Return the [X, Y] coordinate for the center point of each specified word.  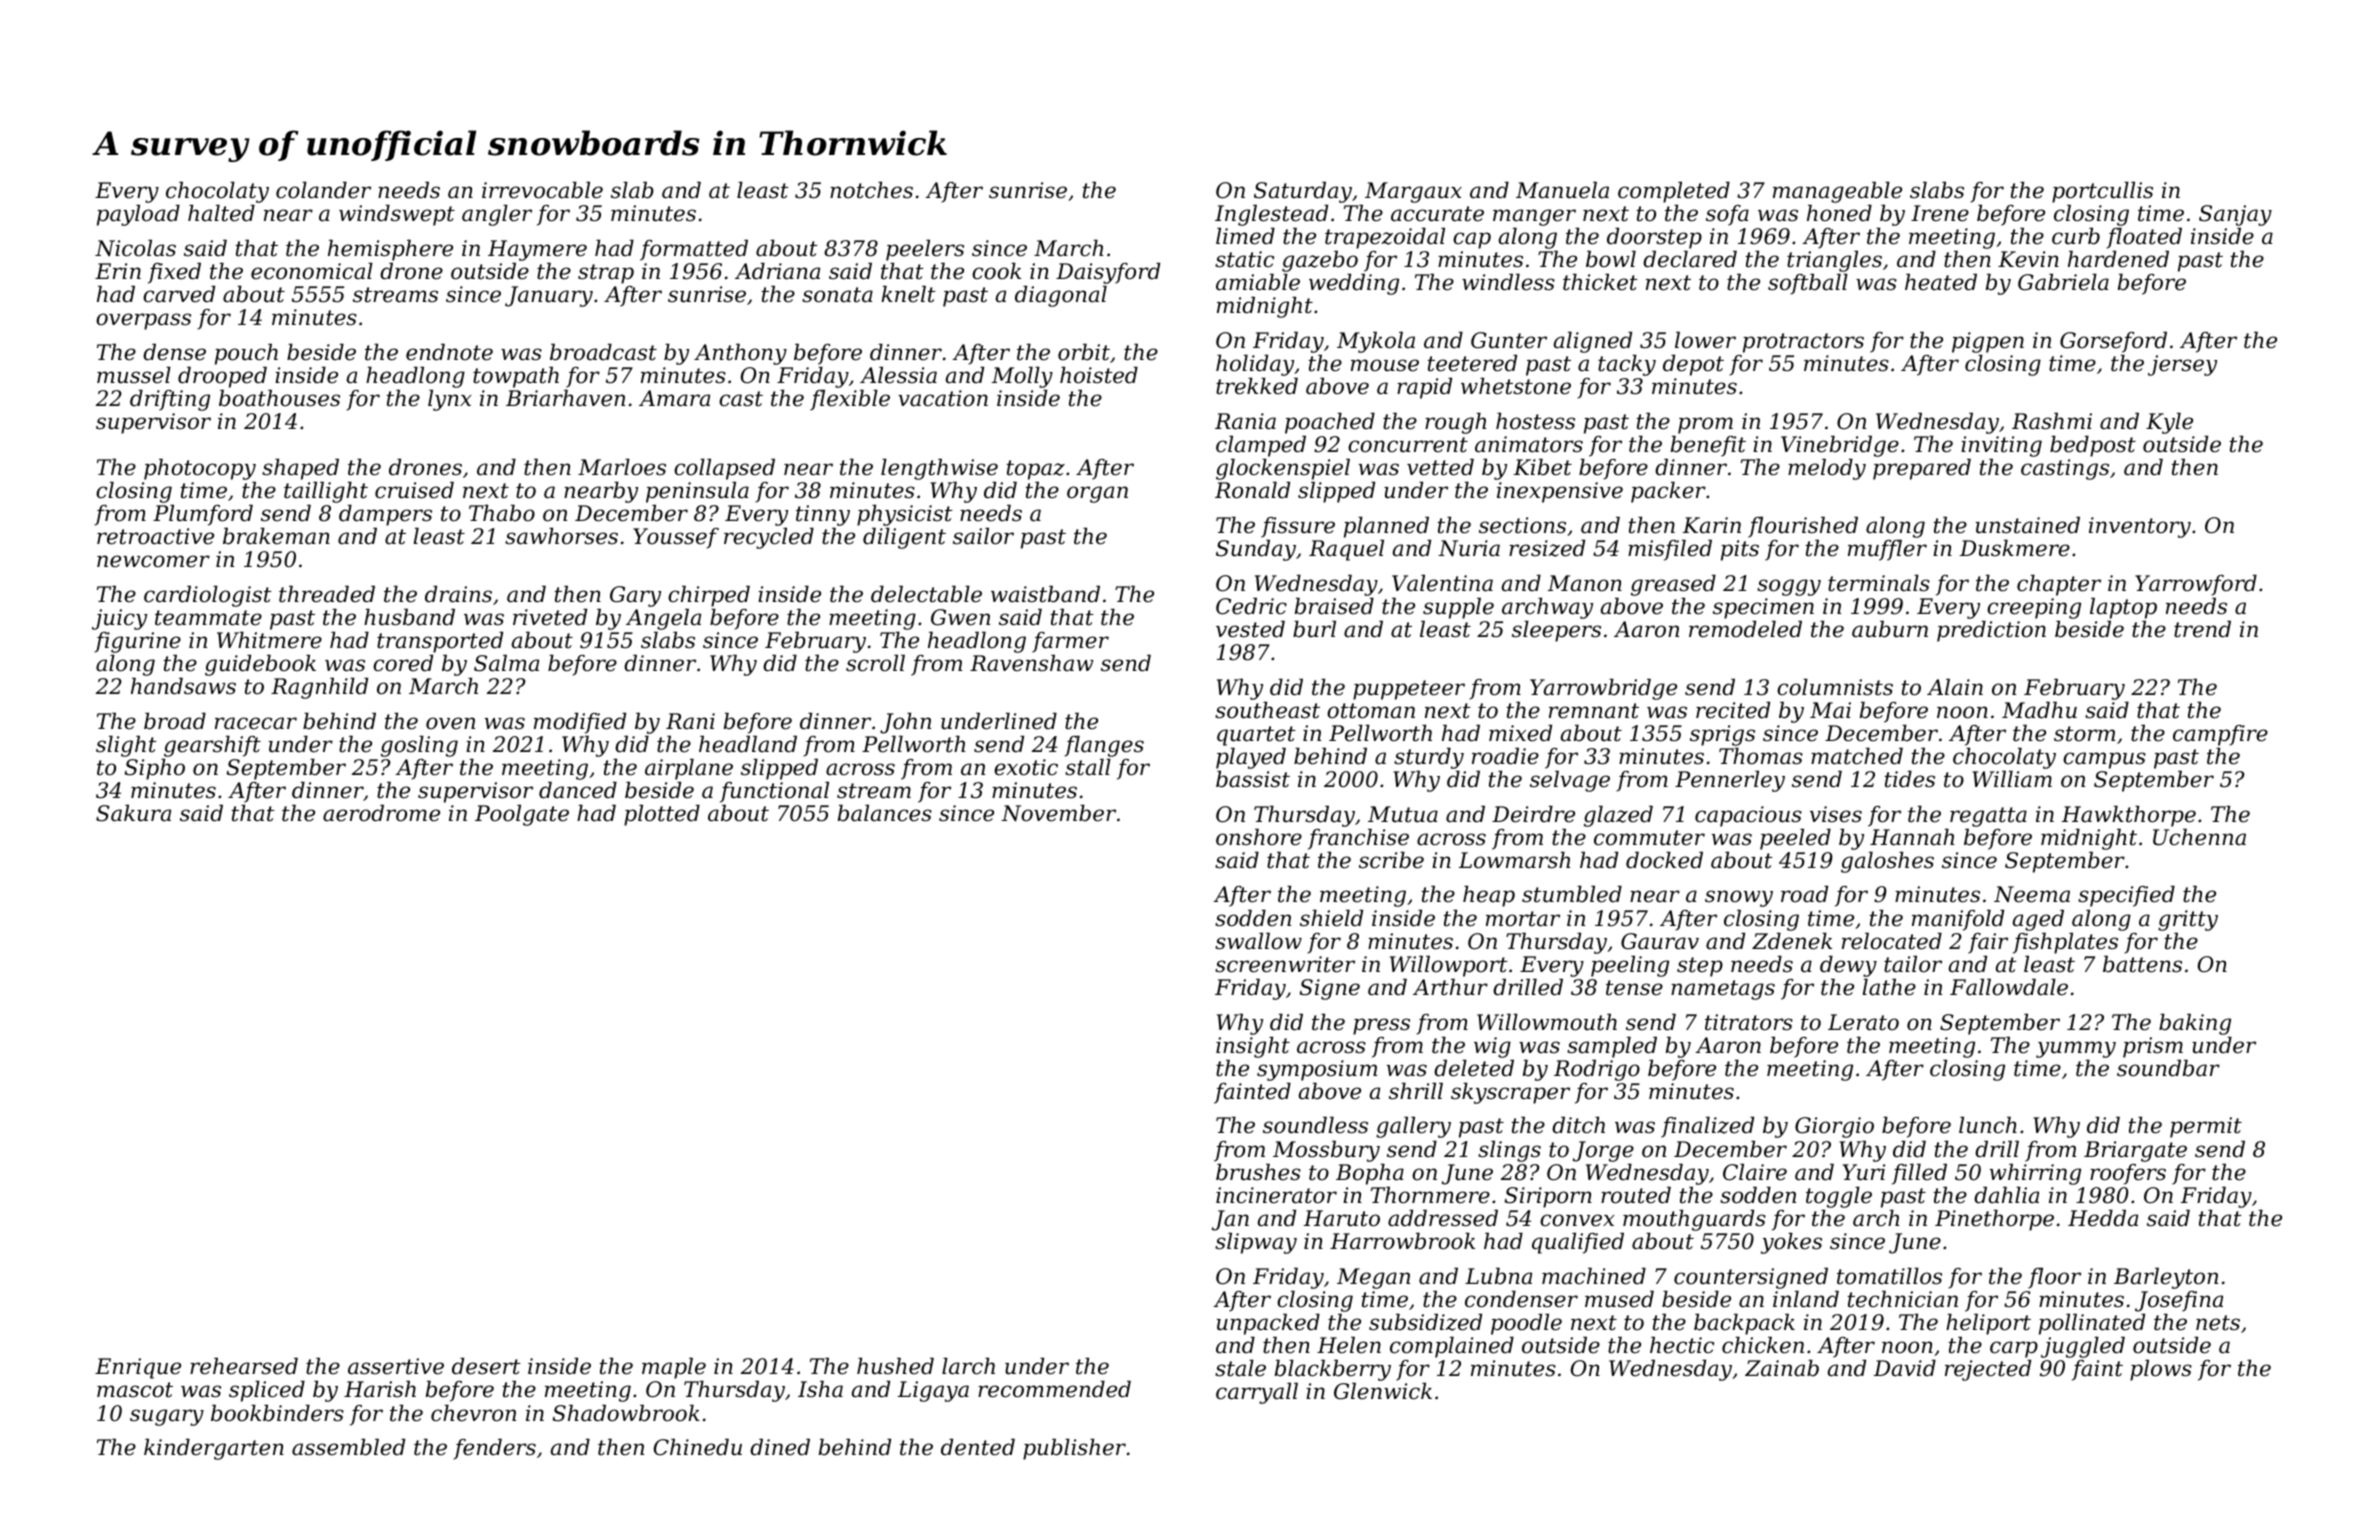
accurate [1437, 214]
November [1058, 813]
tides [1910, 779]
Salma [506, 663]
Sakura [133, 813]
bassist [1253, 779]
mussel [134, 375]
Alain [1955, 687]
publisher [1074, 1449]
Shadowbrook [626, 1413]
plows [2161, 1370]
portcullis [2102, 192]
